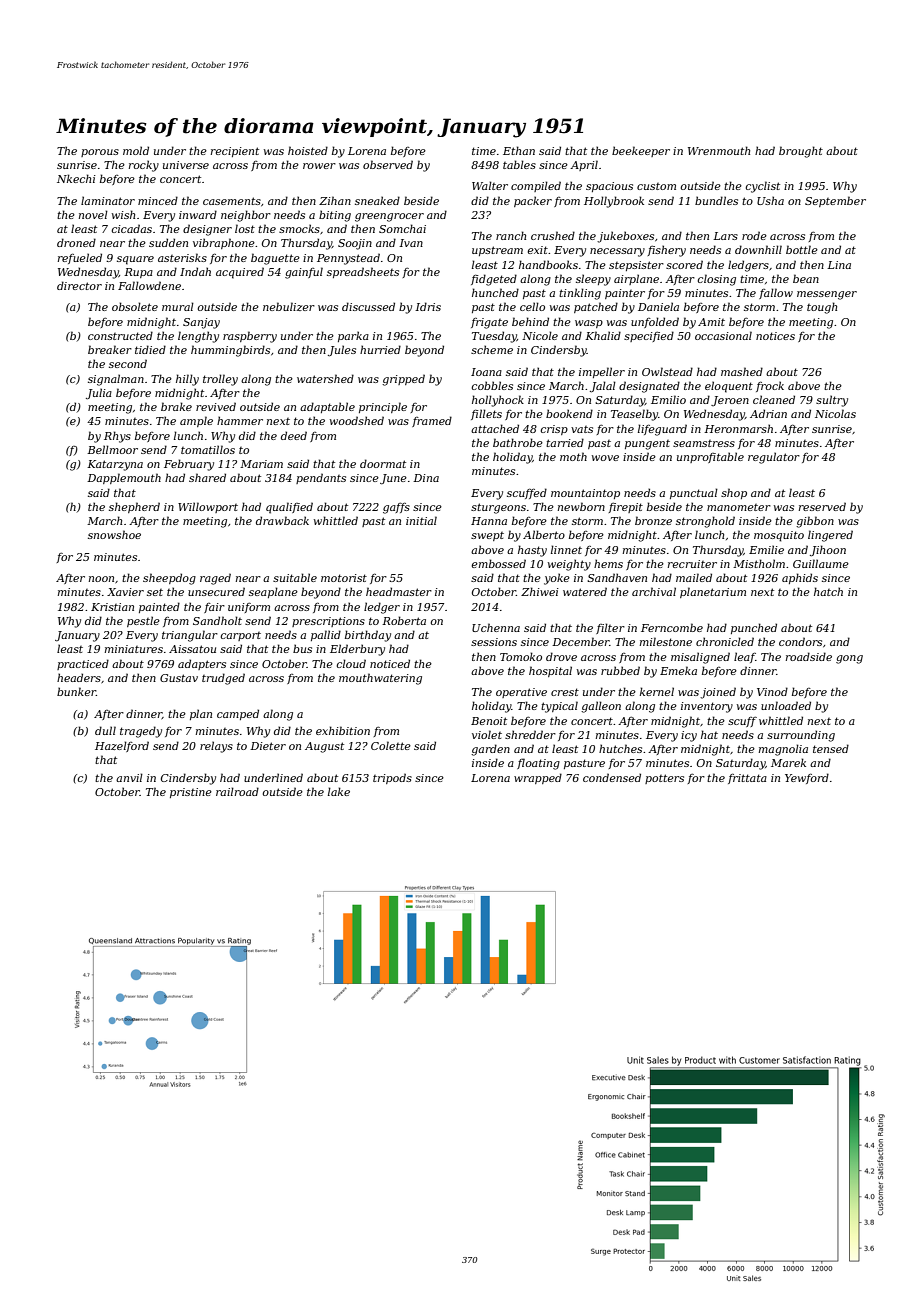 This screenshot has width=924, height=1308. I want to click on jukeboxes, so click(625, 237).
